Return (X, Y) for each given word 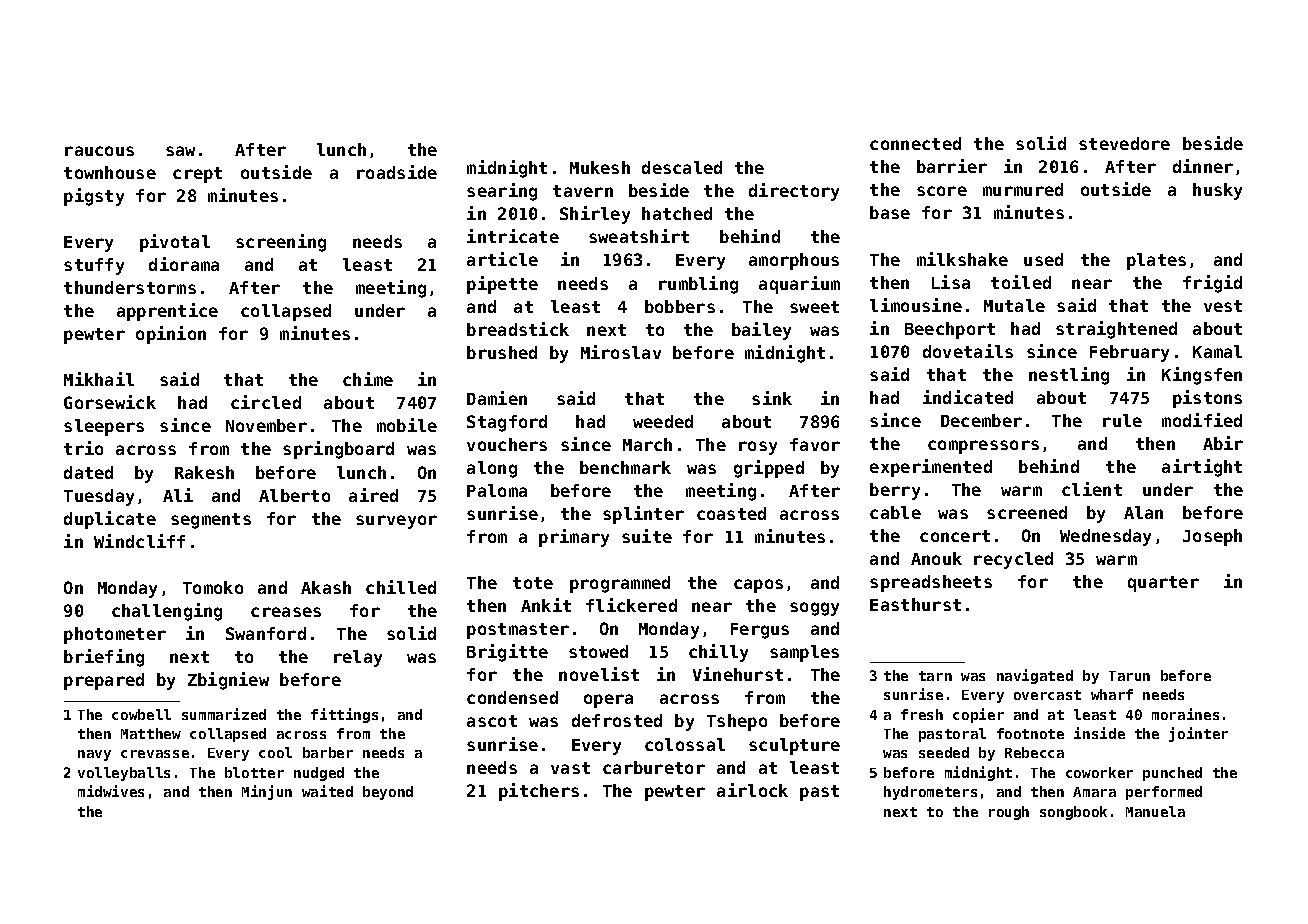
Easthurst (915, 604)
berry (895, 491)
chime (368, 379)
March (647, 444)
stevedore (1124, 143)
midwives (111, 791)
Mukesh (600, 167)
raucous (99, 151)
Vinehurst (738, 674)
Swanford (266, 633)
